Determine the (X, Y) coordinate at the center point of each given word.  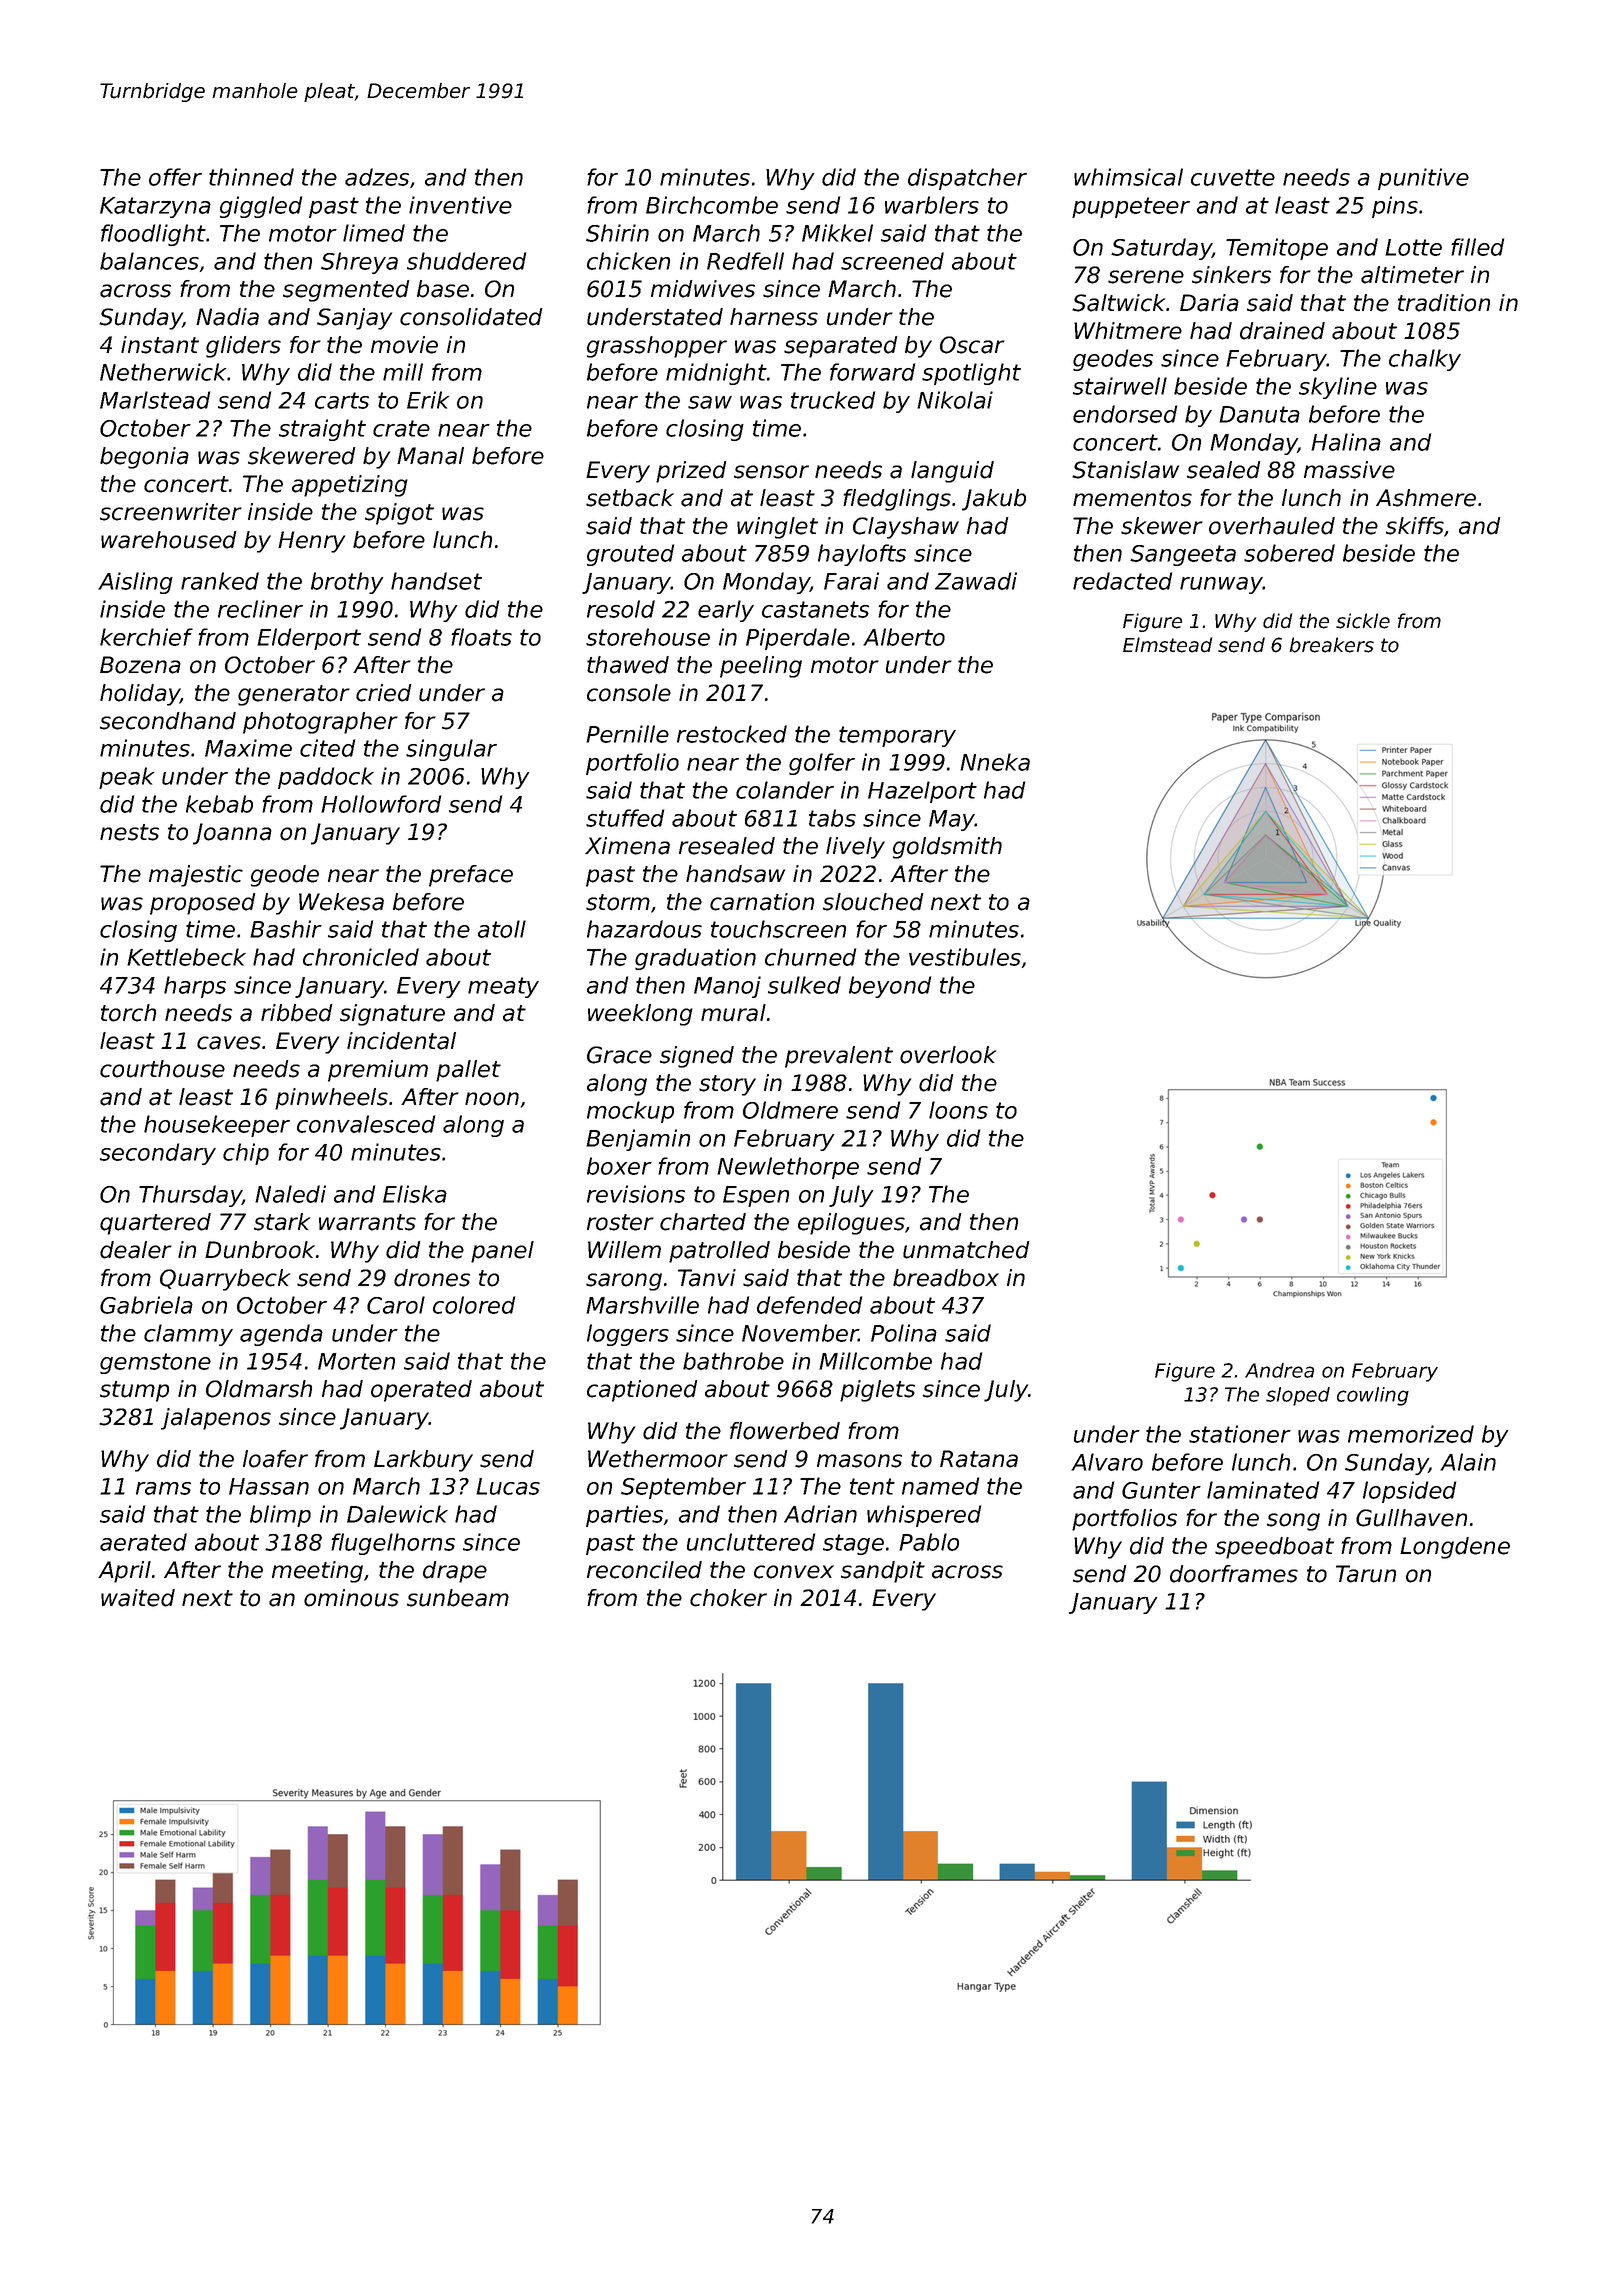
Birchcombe (712, 205)
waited (138, 1598)
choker (728, 1598)
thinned (251, 177)
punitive (1423, 179)
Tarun (1366, 1574)
